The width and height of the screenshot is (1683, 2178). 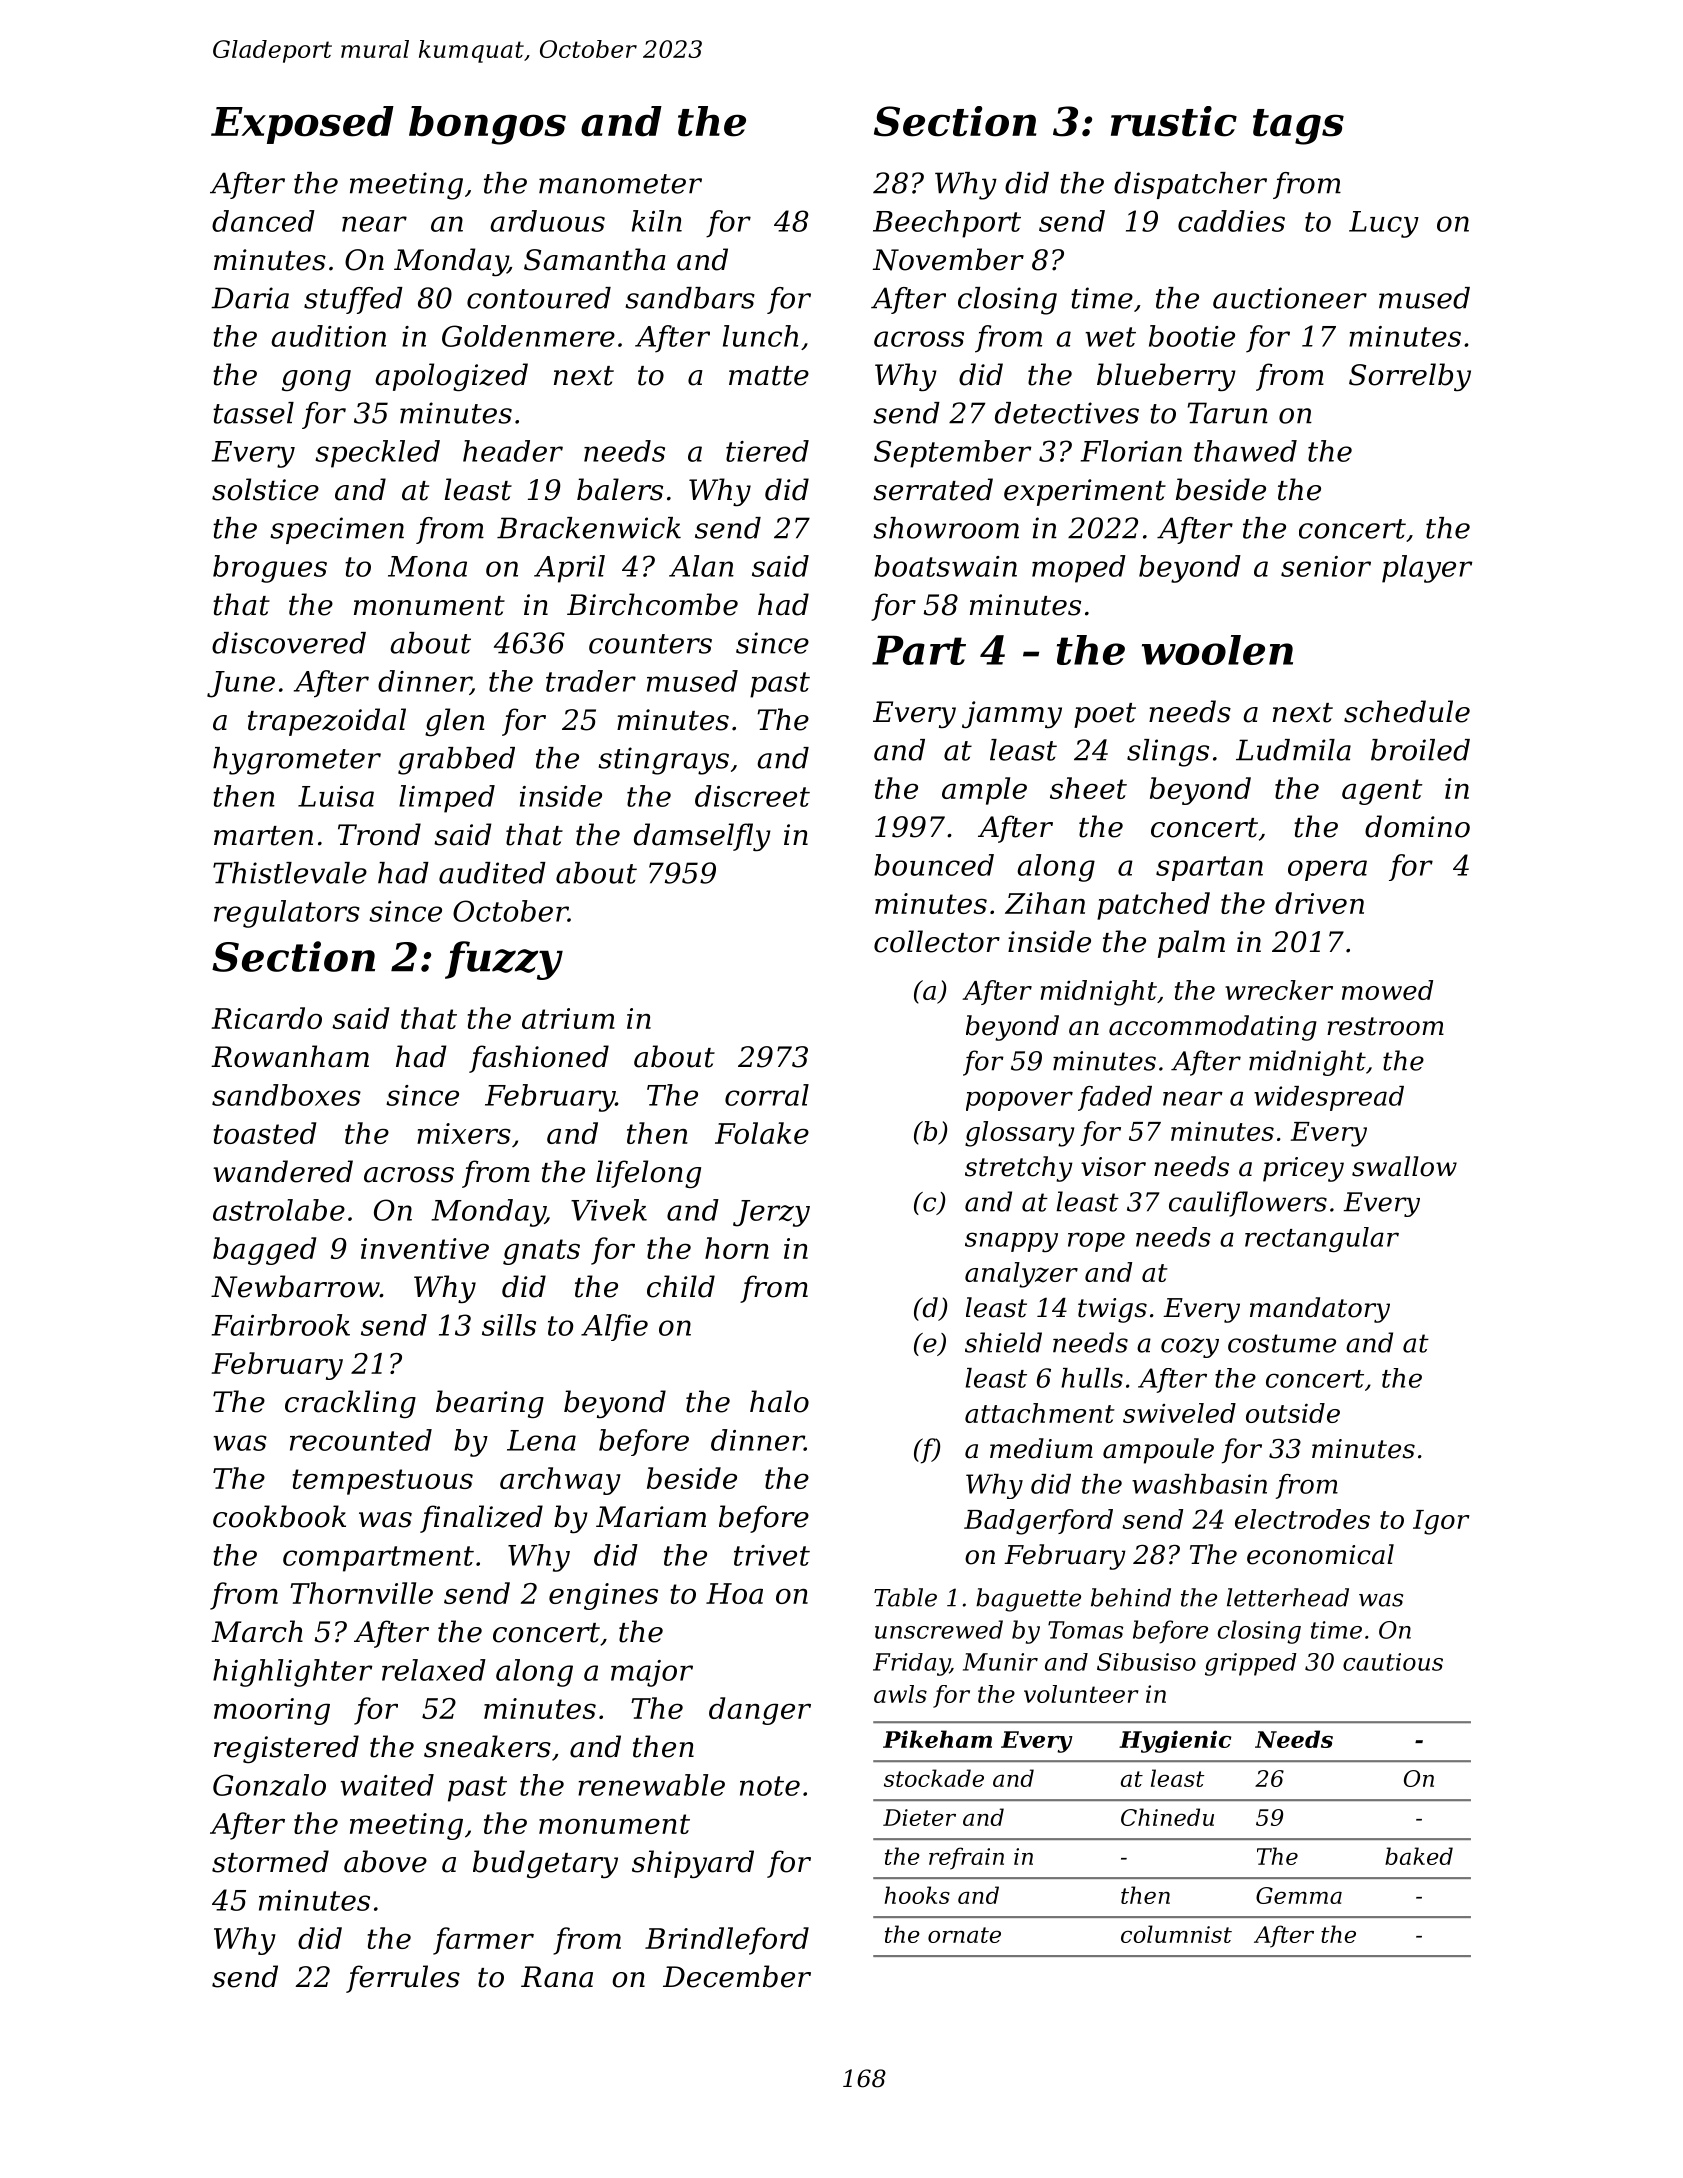 What do you see at coordinates (492, 873) in the screenshot?
I see `audited` at bounding box center [492, 873].
